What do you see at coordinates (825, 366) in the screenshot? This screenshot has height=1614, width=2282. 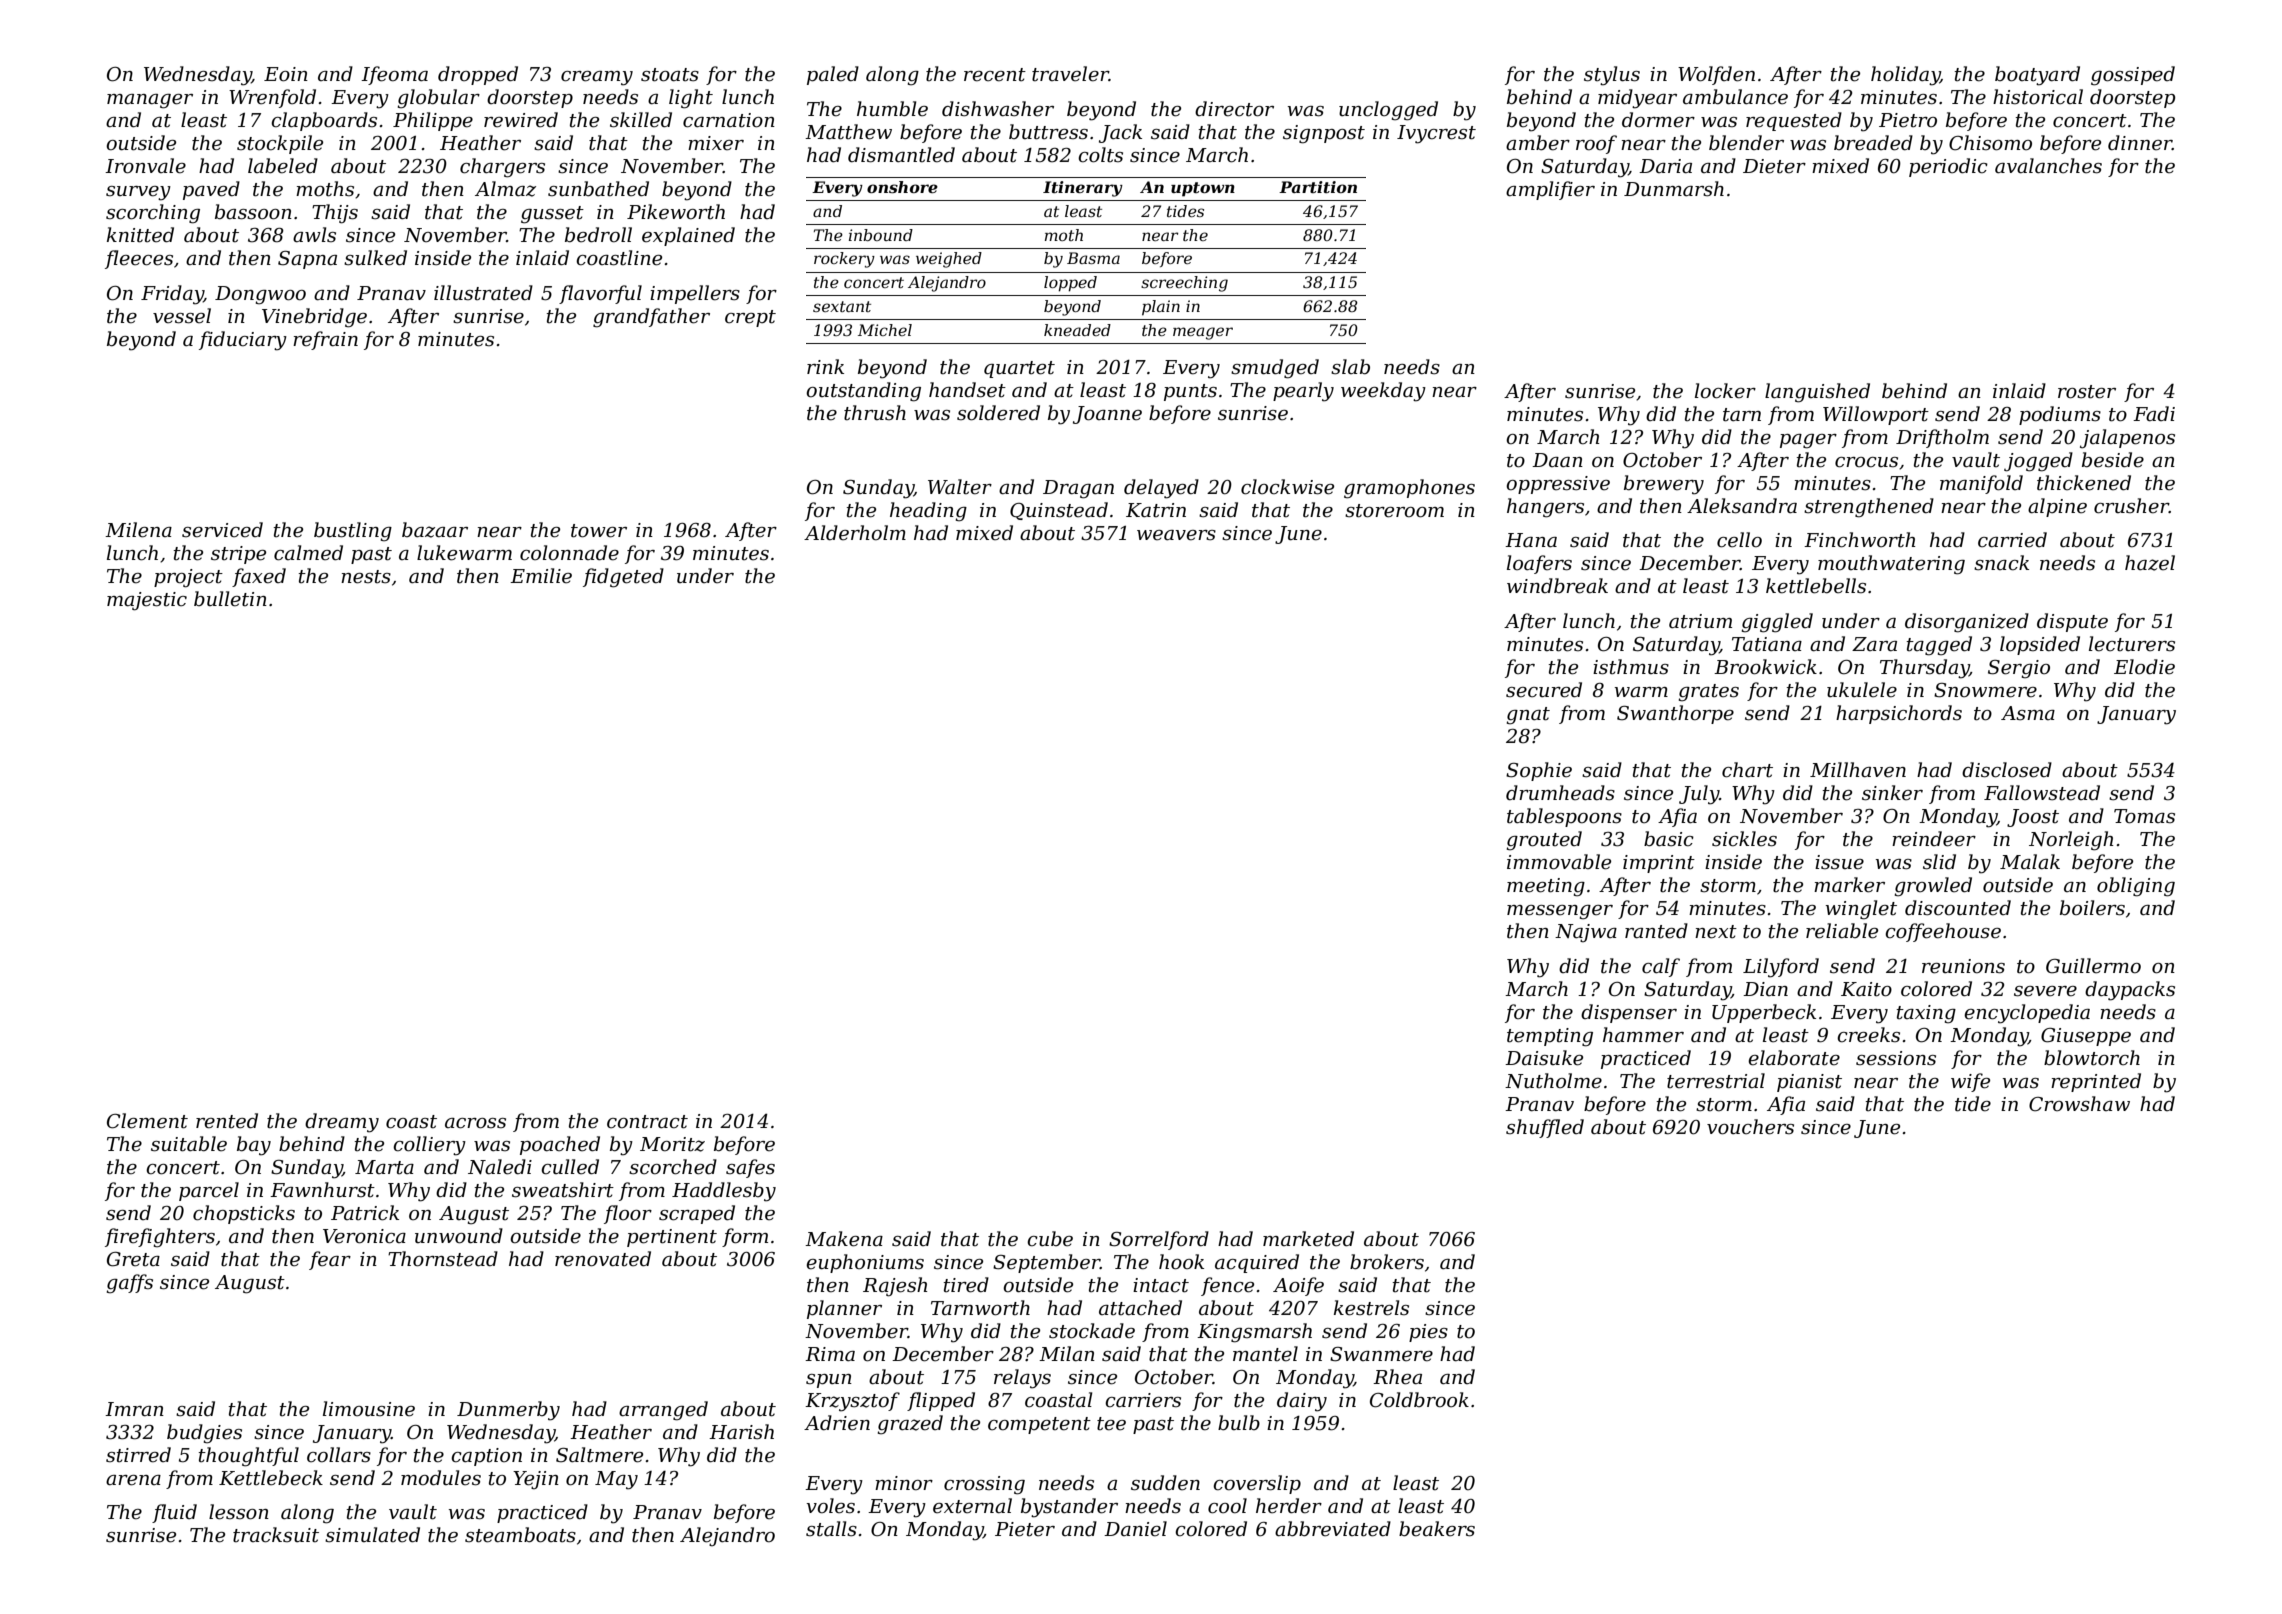 I see `rink` at bounding box center [825, 366].
